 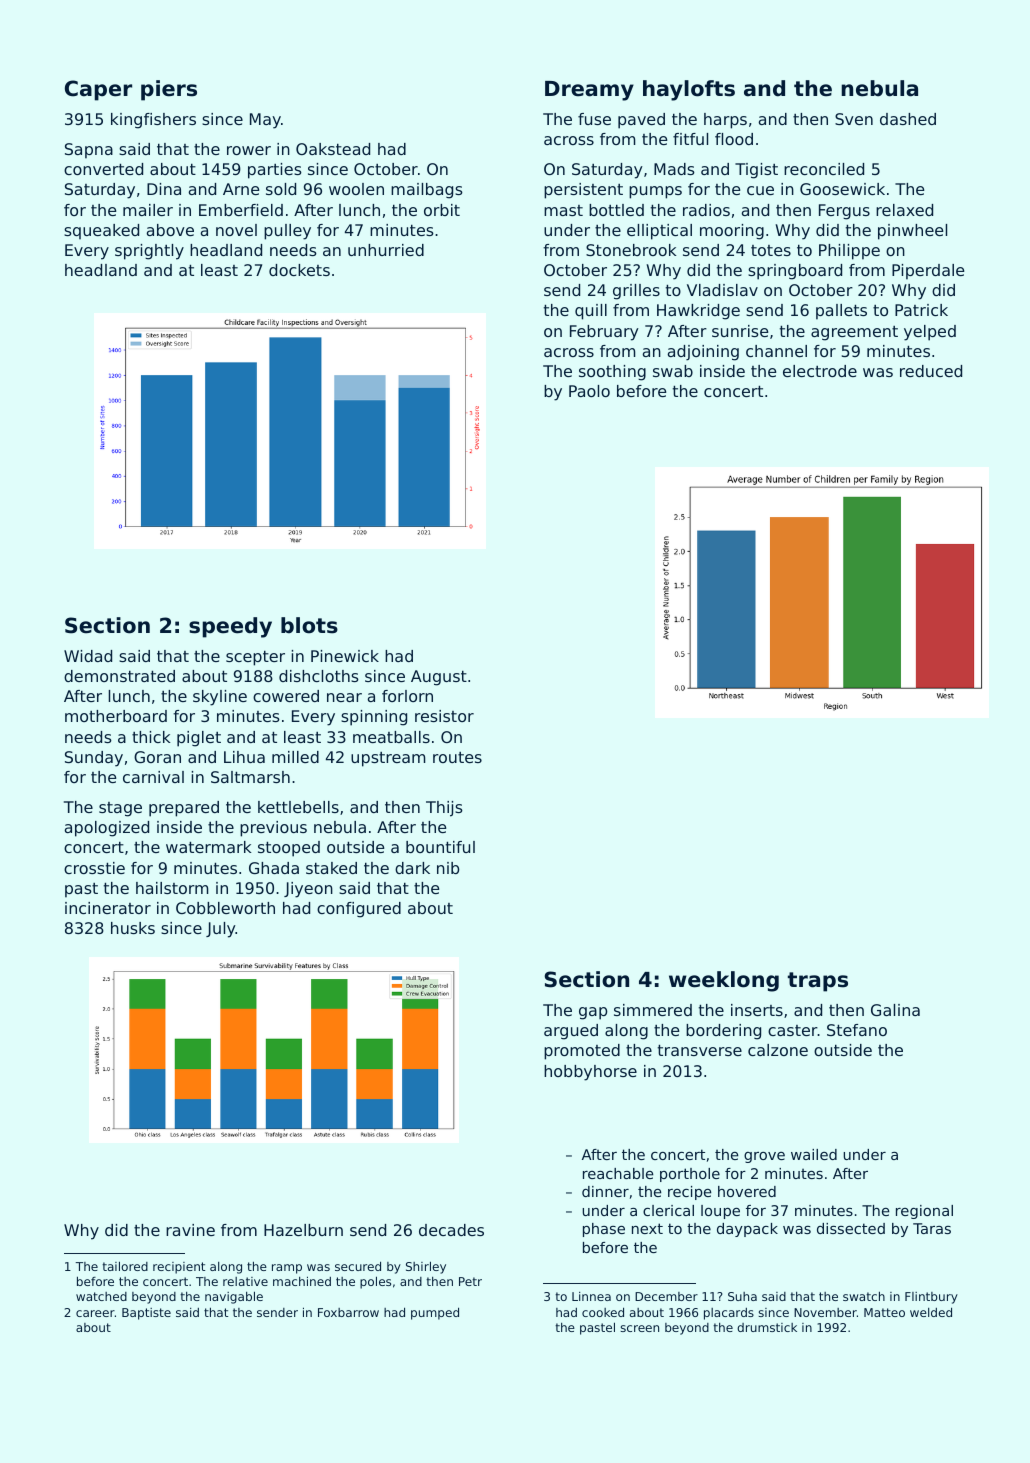 I want to click on Thijs, so click(x=444, y=809).
